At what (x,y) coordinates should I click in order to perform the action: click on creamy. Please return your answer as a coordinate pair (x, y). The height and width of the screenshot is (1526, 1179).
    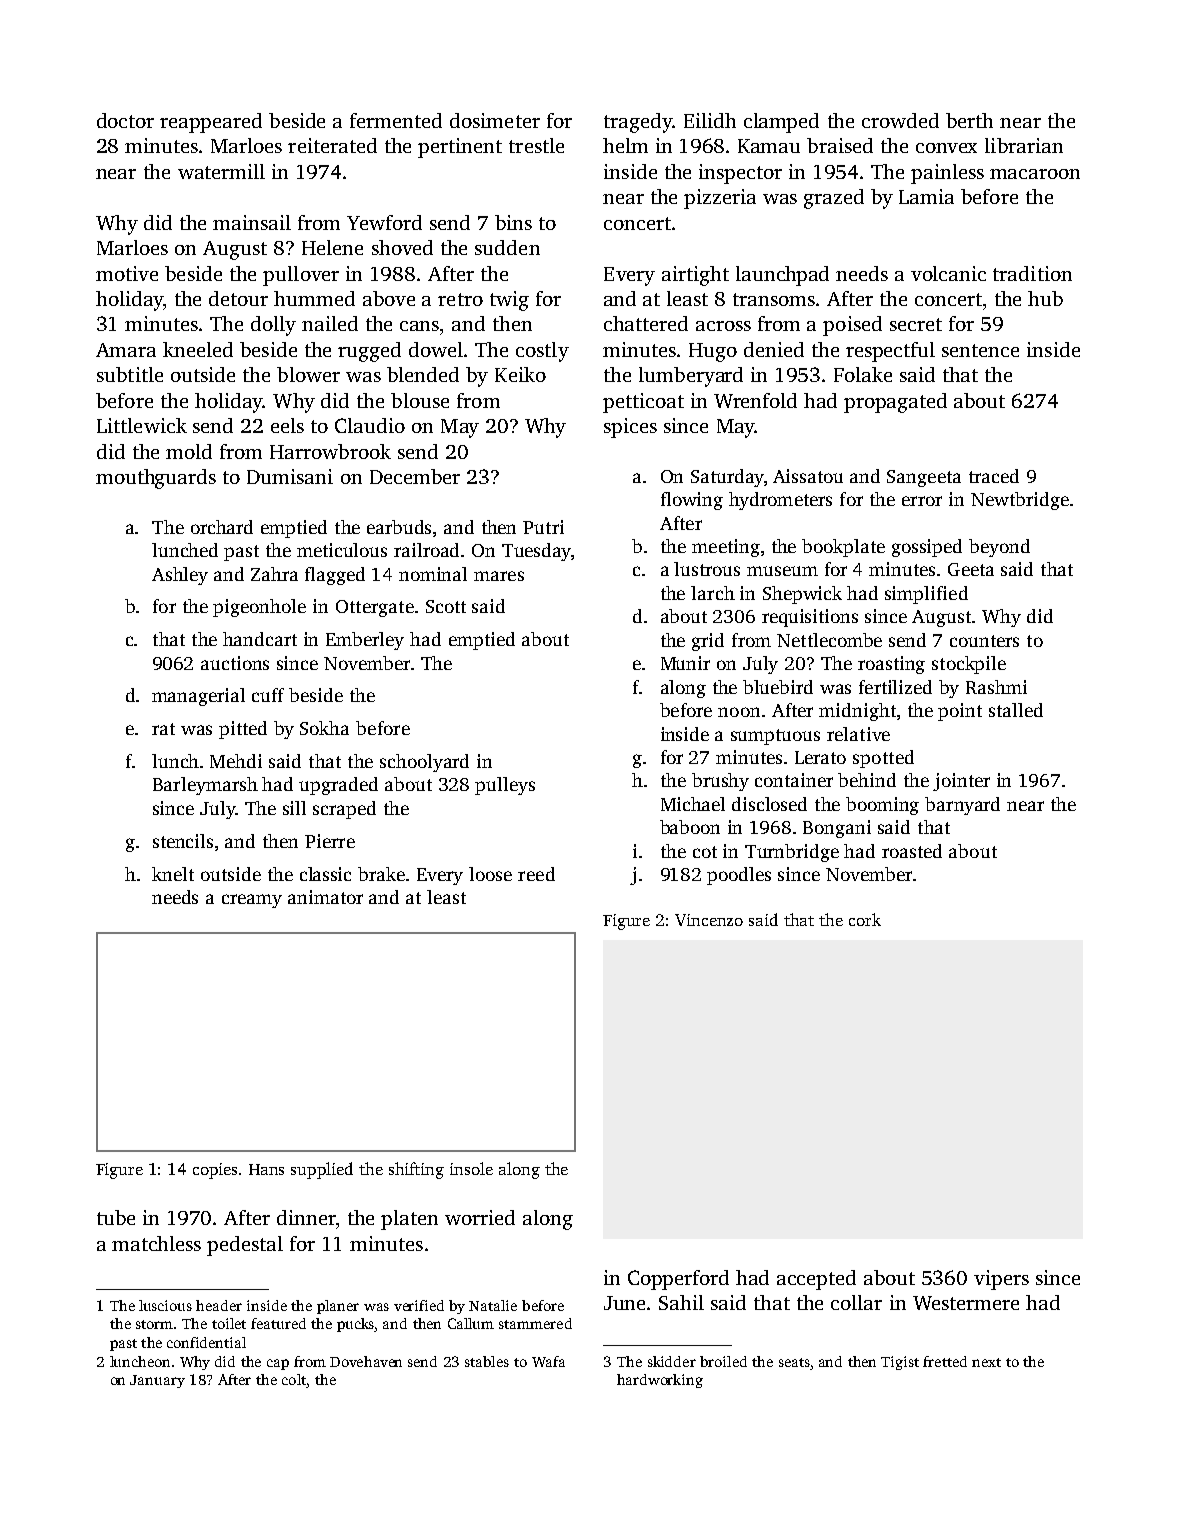
    Looking at the image, I should click on (252, 901).
